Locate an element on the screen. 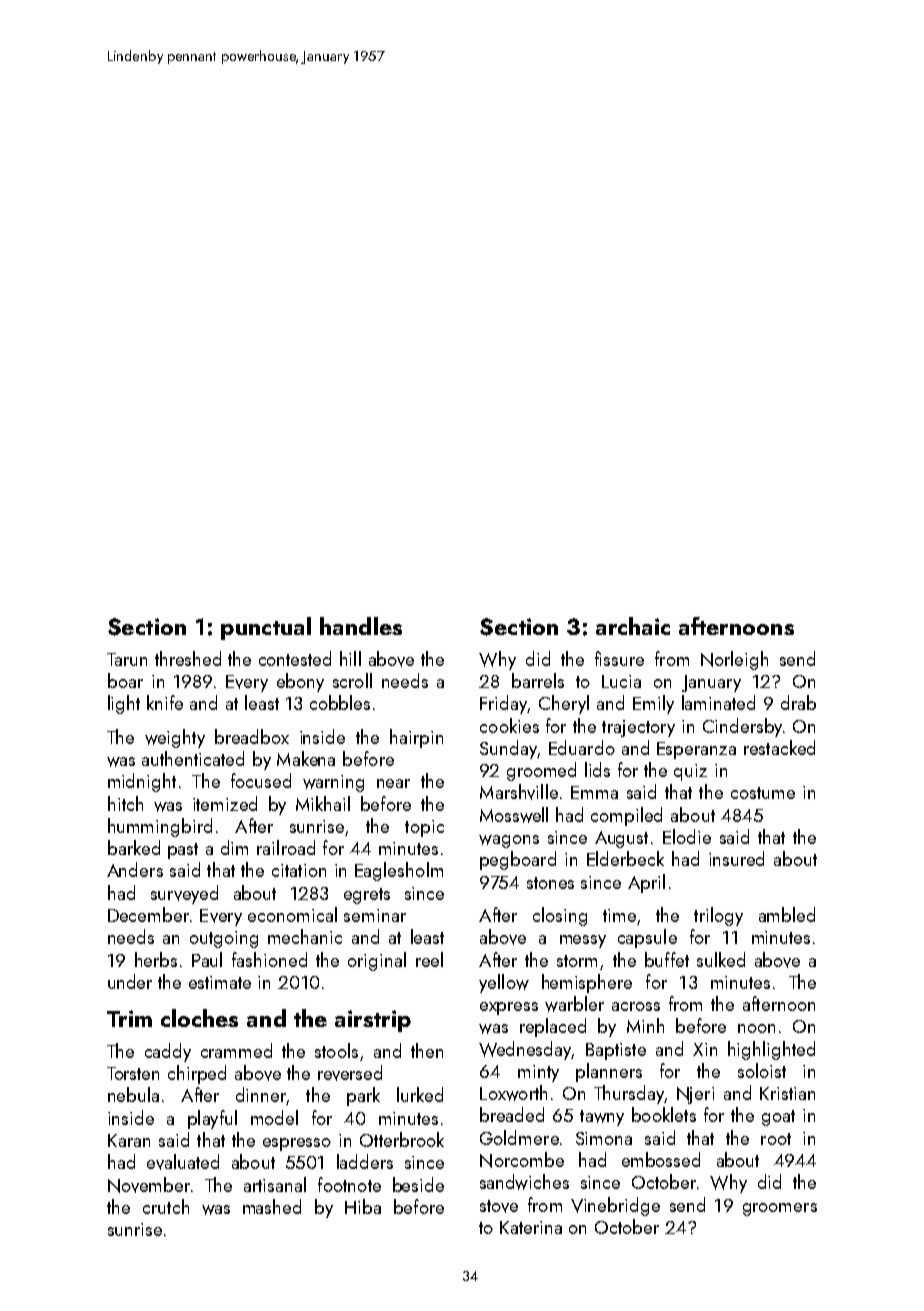 This screenshot has height=1311, width=924. Katerina is located at coordinates (531, 1227).
